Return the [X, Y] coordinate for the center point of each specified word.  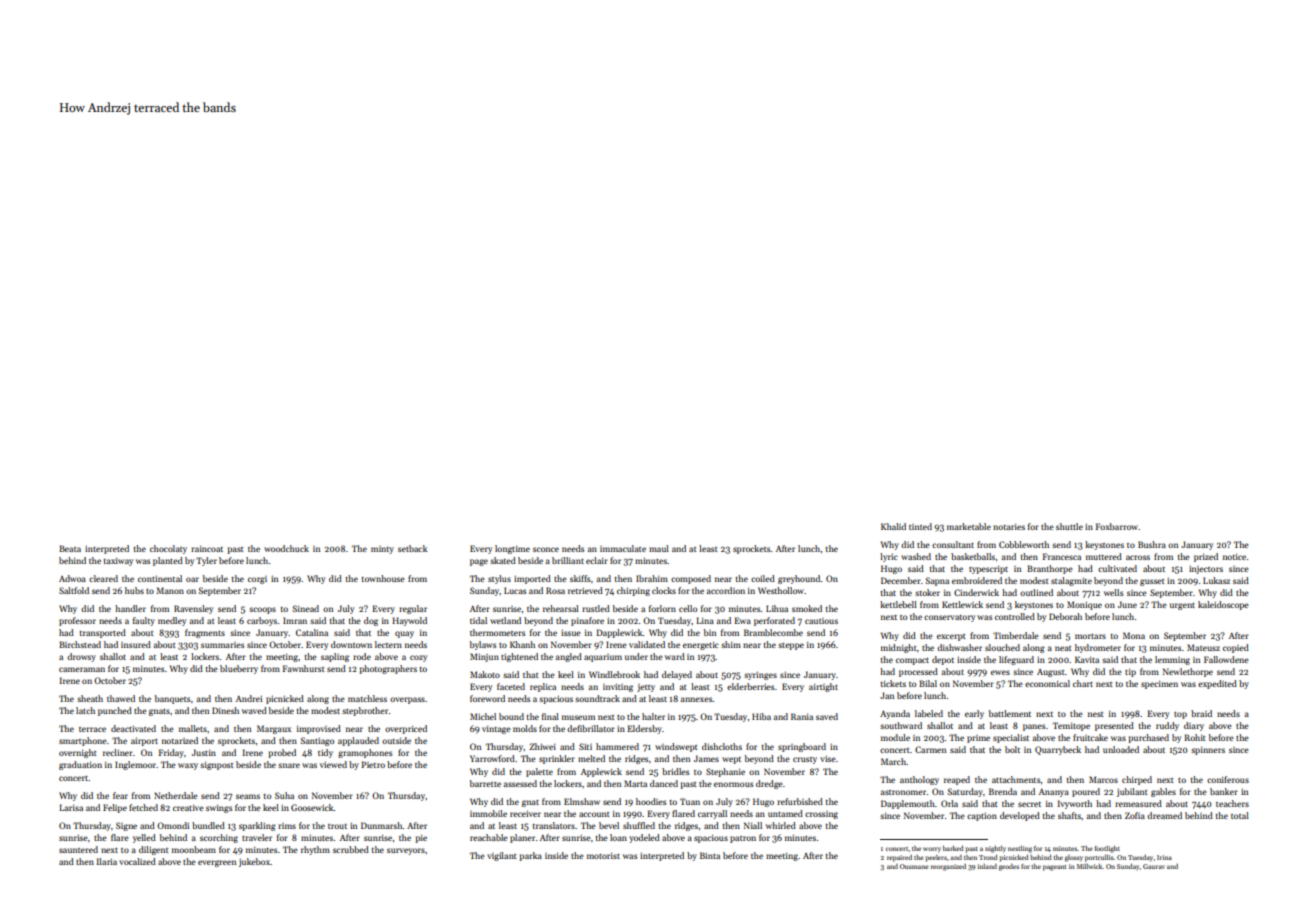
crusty [805, 760]
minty [382, 550]
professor [77, 621]
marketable [969, 526]
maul [659, 548]
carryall [712, 814]
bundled [208, 825]
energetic [701, 646]
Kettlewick [962, 604]
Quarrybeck [1058, 750]
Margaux [274, 729]
